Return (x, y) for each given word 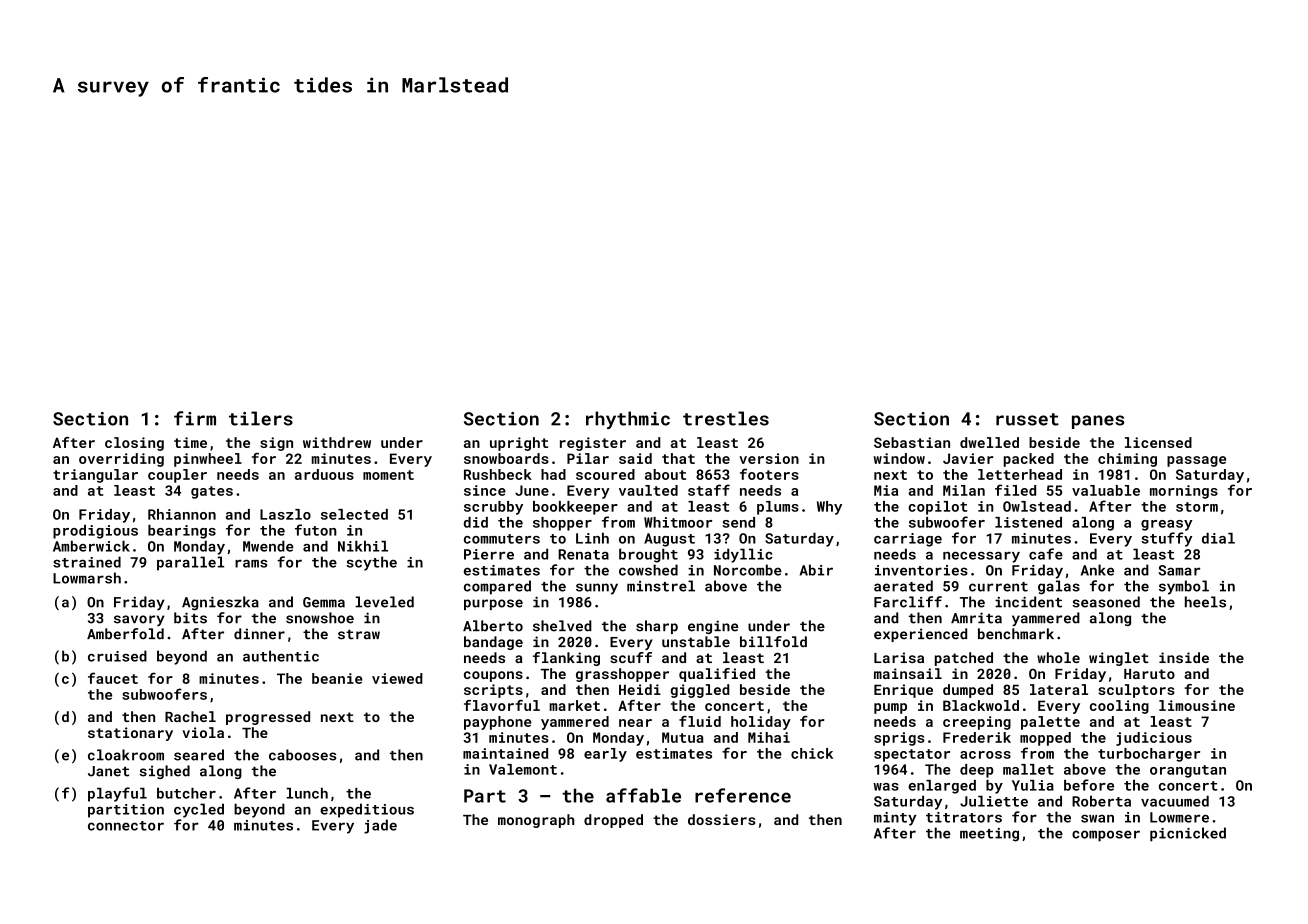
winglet (1119, 659)
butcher (186, 793)
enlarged (942, 787)
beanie (337, 678)
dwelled (989, 442)
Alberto (493, 626)
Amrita (976, 618)
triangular (95, 476)
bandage (493, 643)
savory (139, 621)
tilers (261, 418)
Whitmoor (678, 522)
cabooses (302, 755)
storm (1197, 507)
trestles (726, 418)
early (605, 755)
